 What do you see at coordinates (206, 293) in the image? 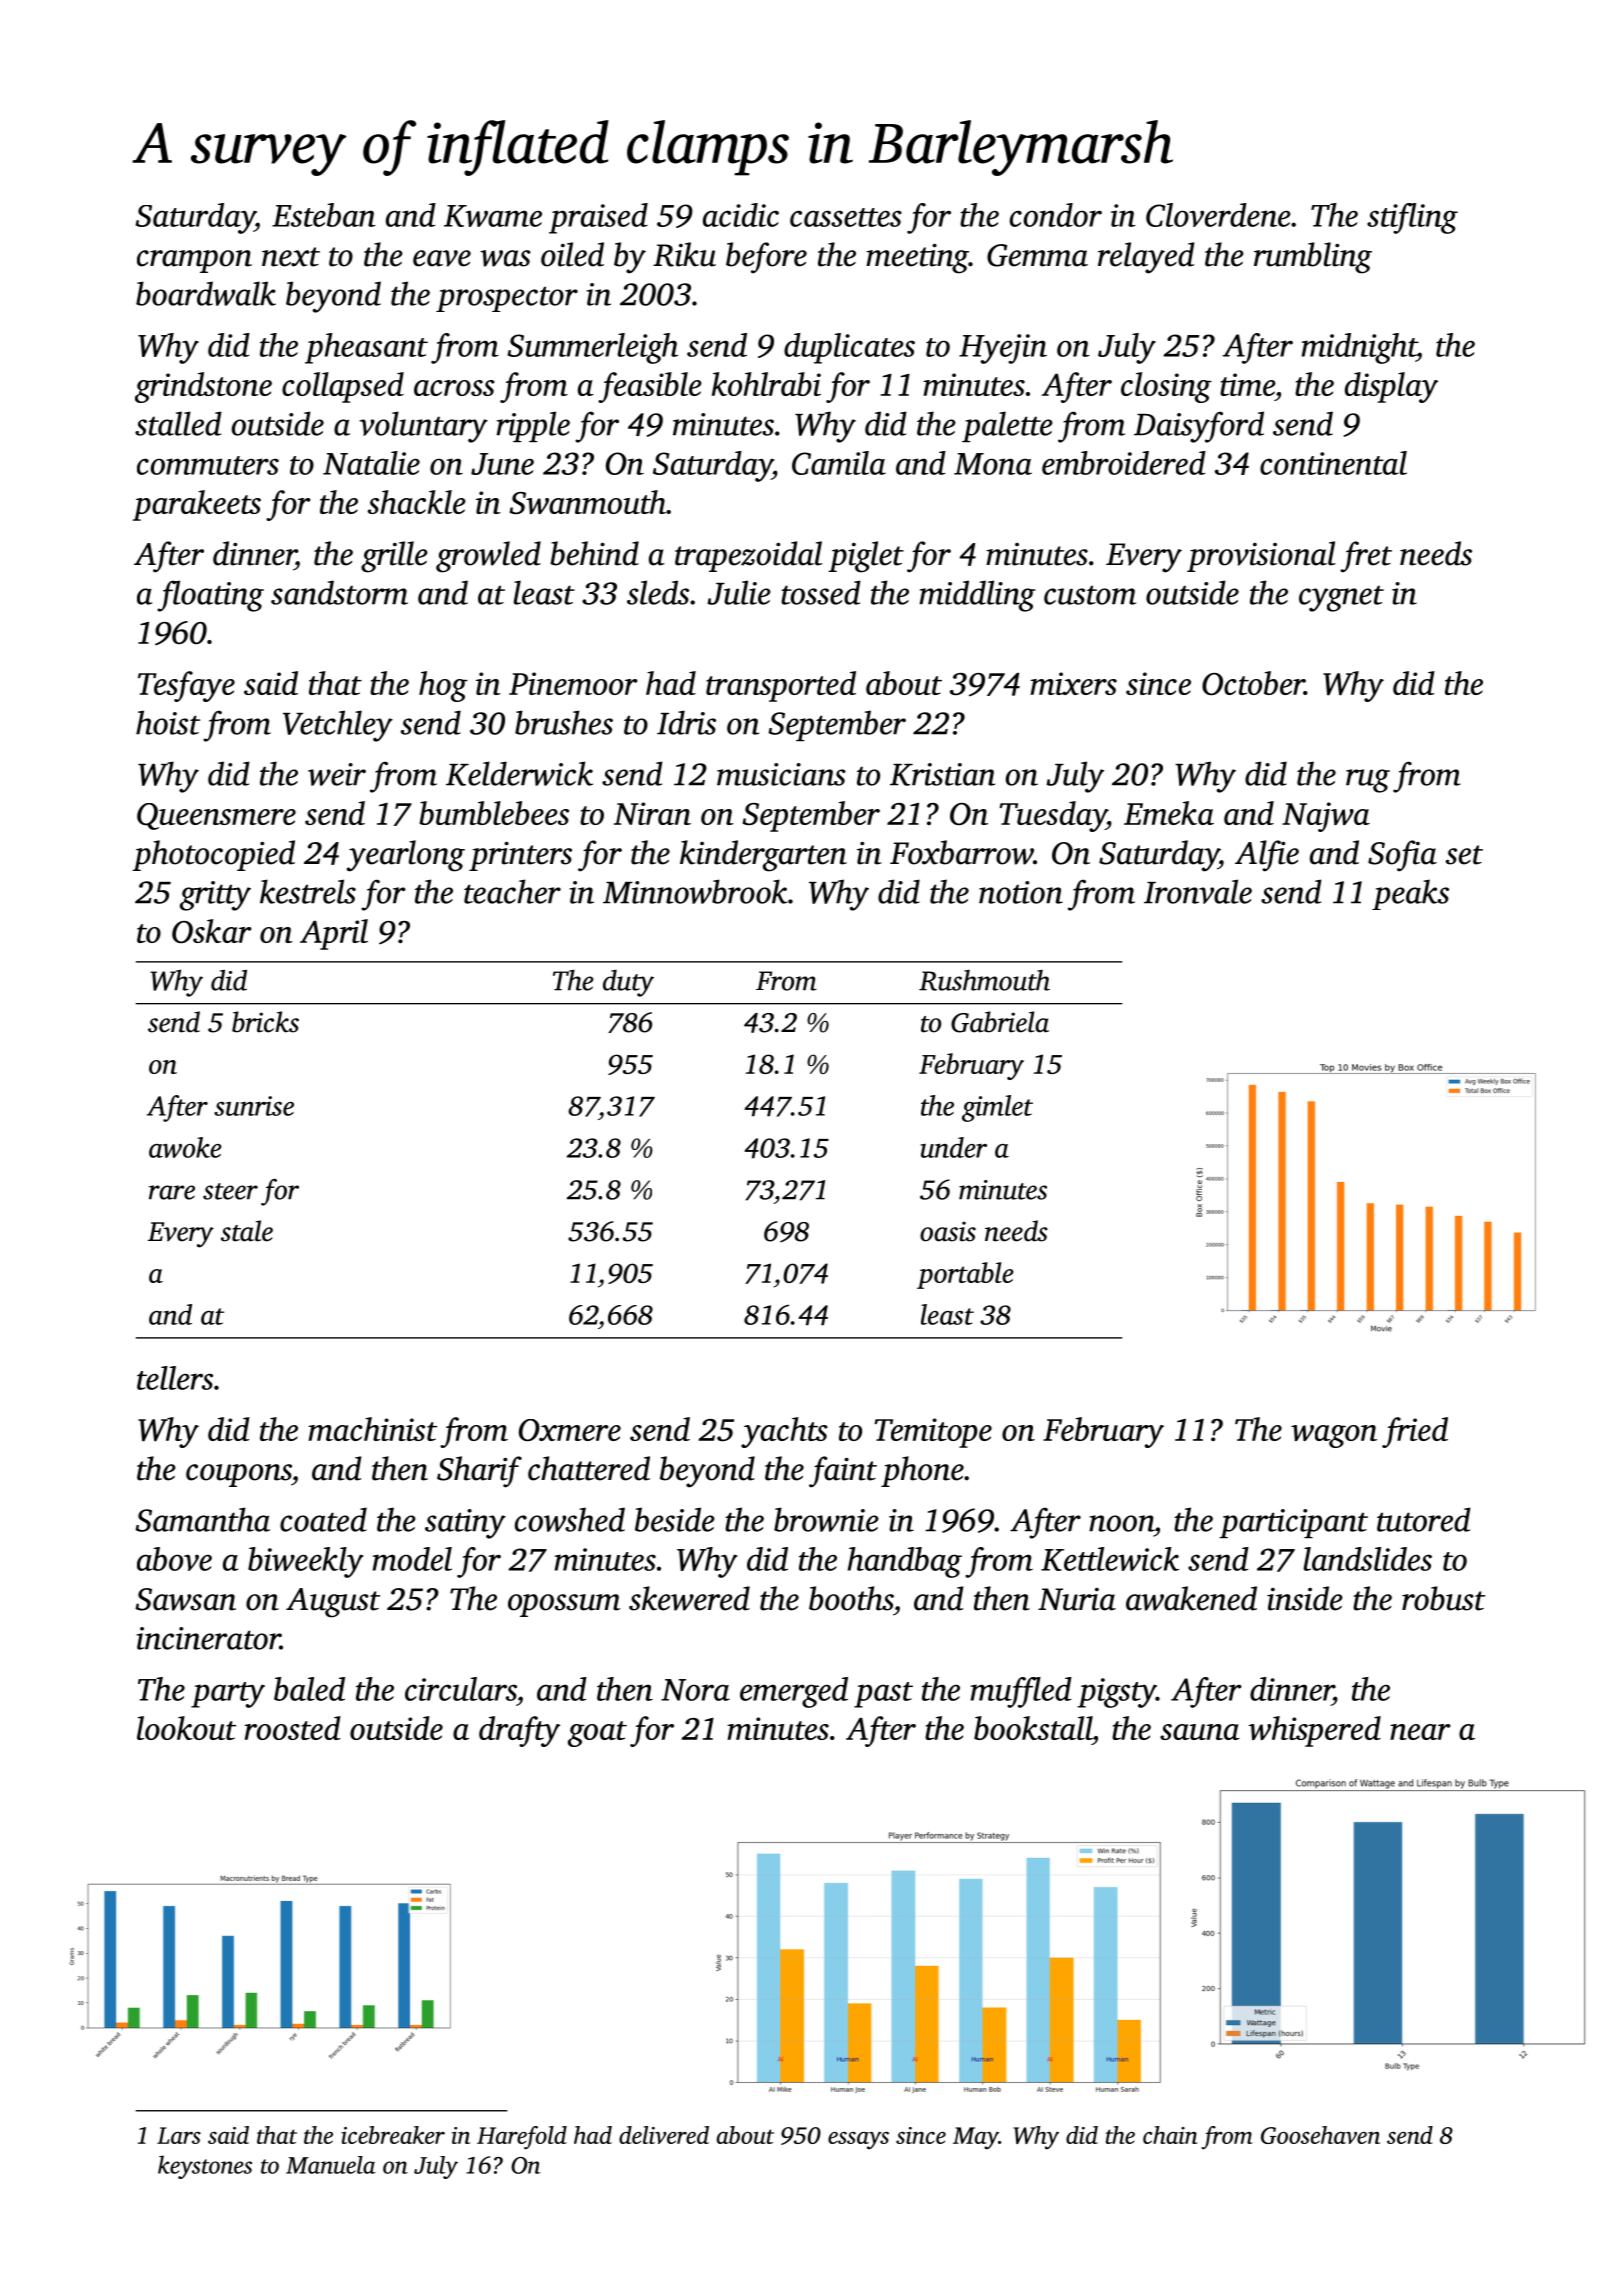
I see `boardwalk` at bounding box center [206, 293].
